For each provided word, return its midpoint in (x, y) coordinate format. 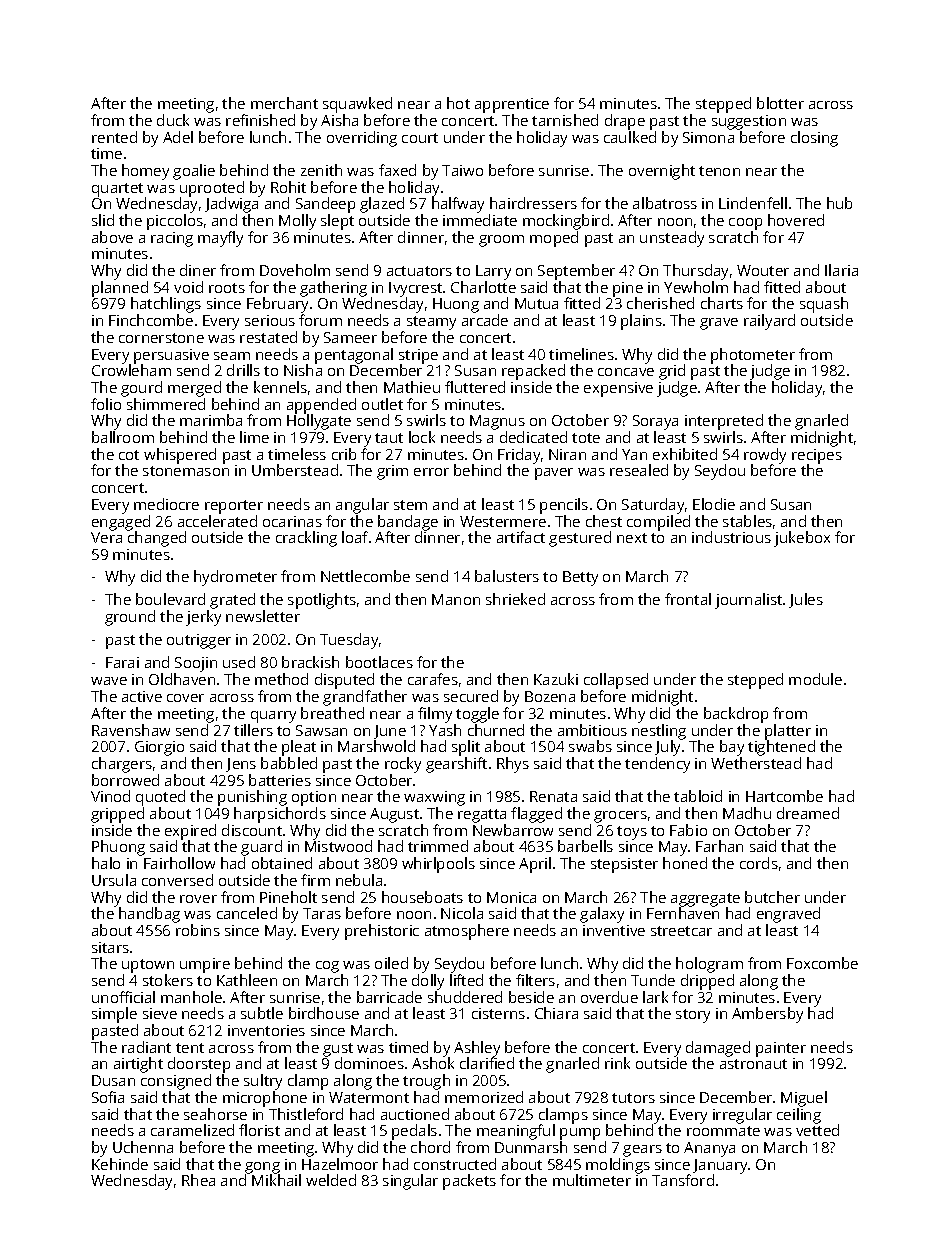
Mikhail (276, 1180)
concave (626, 372)
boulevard (170, 599)
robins (198, 930)
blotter (780, 103)
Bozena (550, 696)
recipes (817, 457)
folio (106, 404)
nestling (659, 732)
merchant (284, 103)
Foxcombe (822, 963)
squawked (357, 105)
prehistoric (382, 932)
